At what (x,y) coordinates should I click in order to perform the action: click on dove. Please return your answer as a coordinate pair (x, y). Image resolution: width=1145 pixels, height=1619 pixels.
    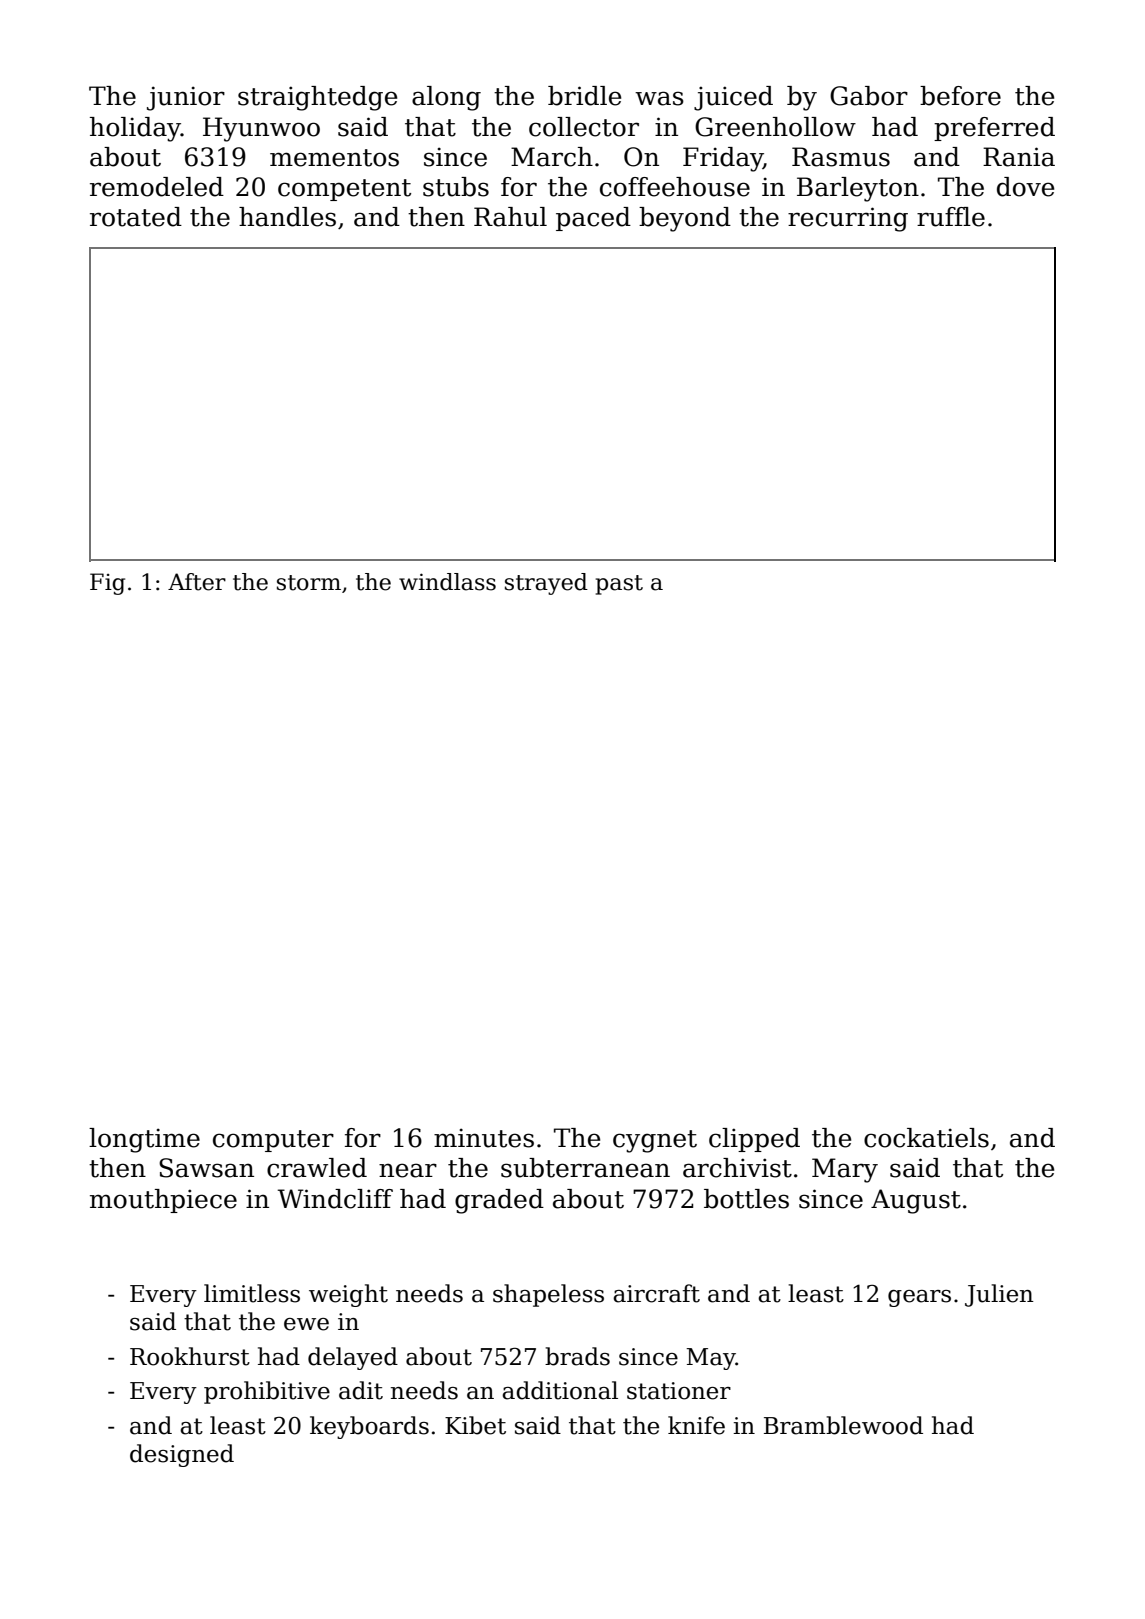
    Looking at the image, I should click on (1025, 187).
